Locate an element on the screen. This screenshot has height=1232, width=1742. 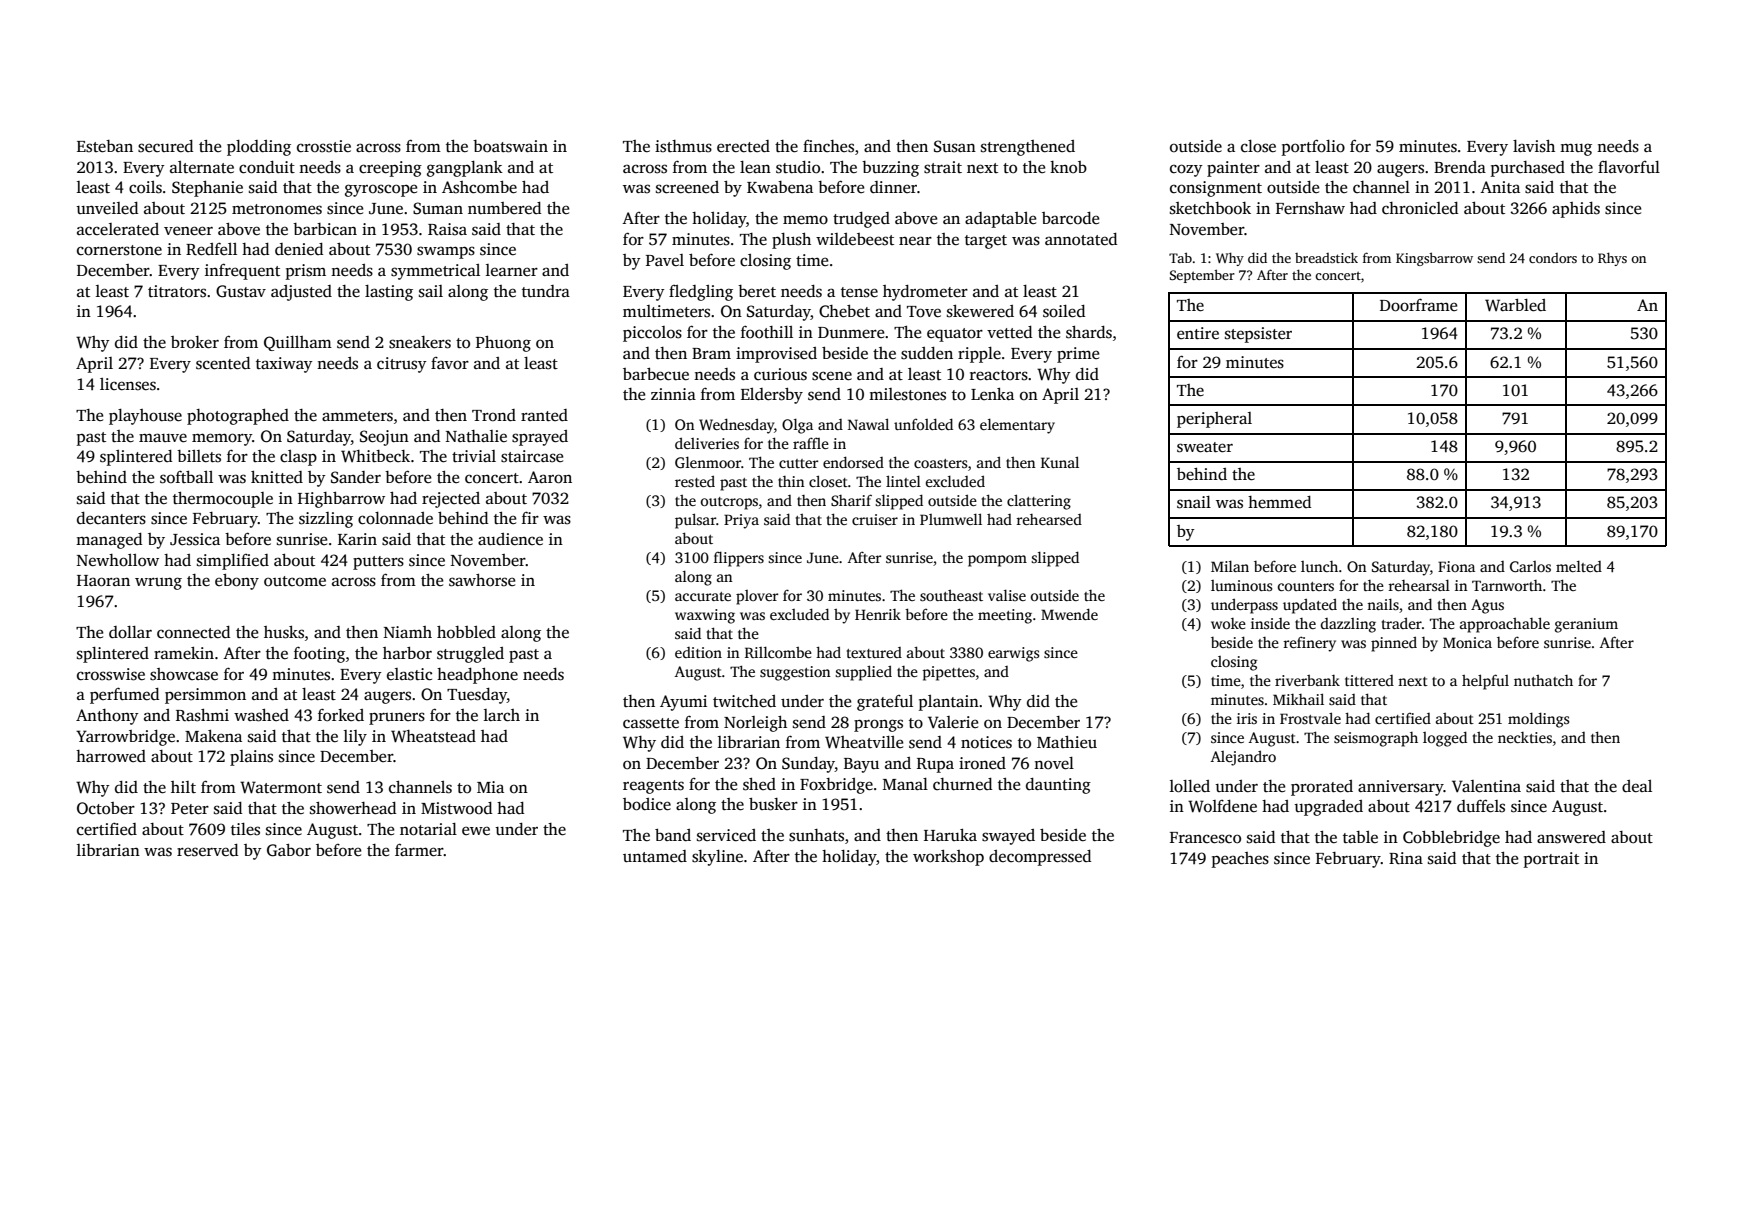
reserved is located at coordinates (207, 850).
